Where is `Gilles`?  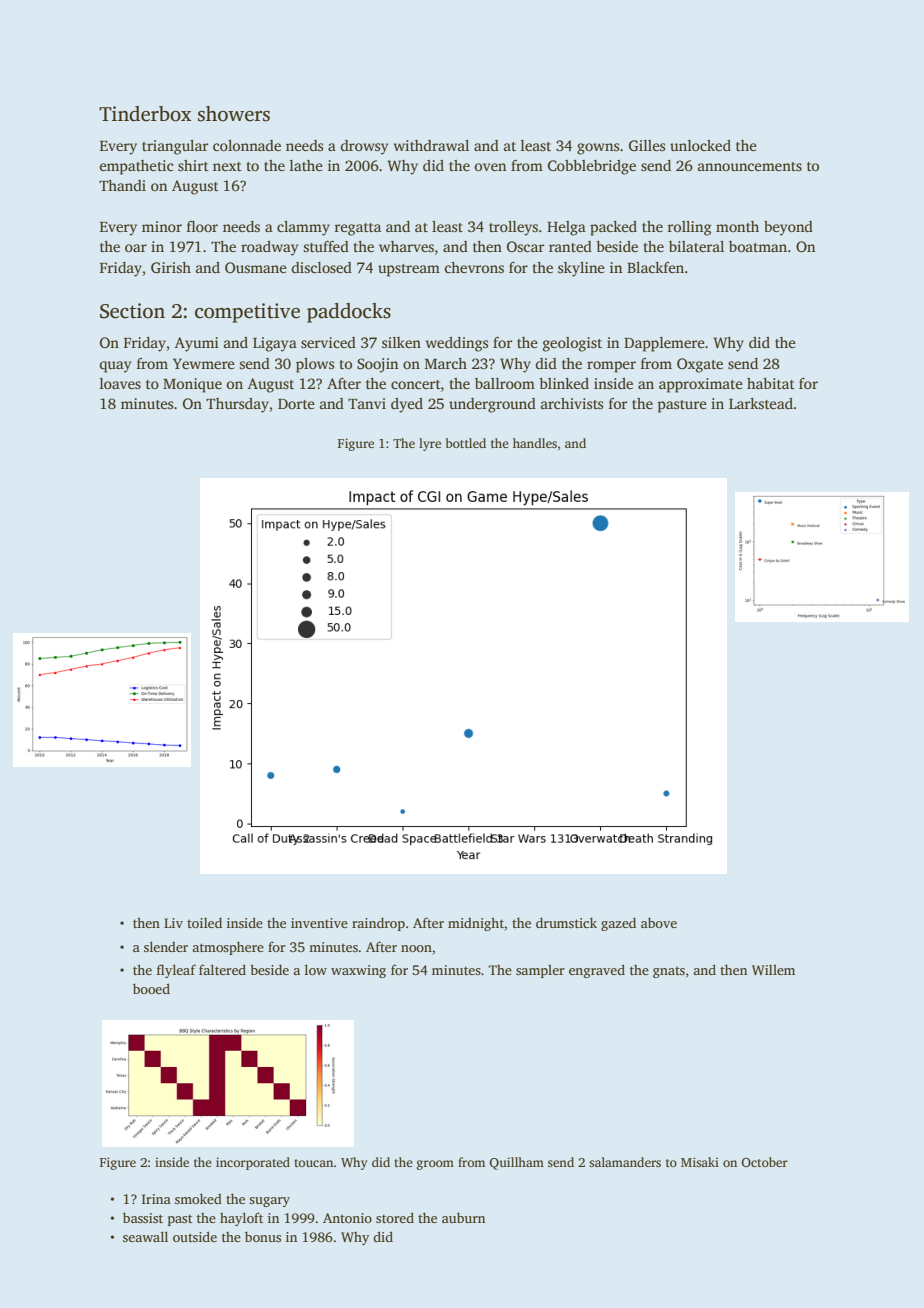 Gilles is located at coordinates (647, 145).
